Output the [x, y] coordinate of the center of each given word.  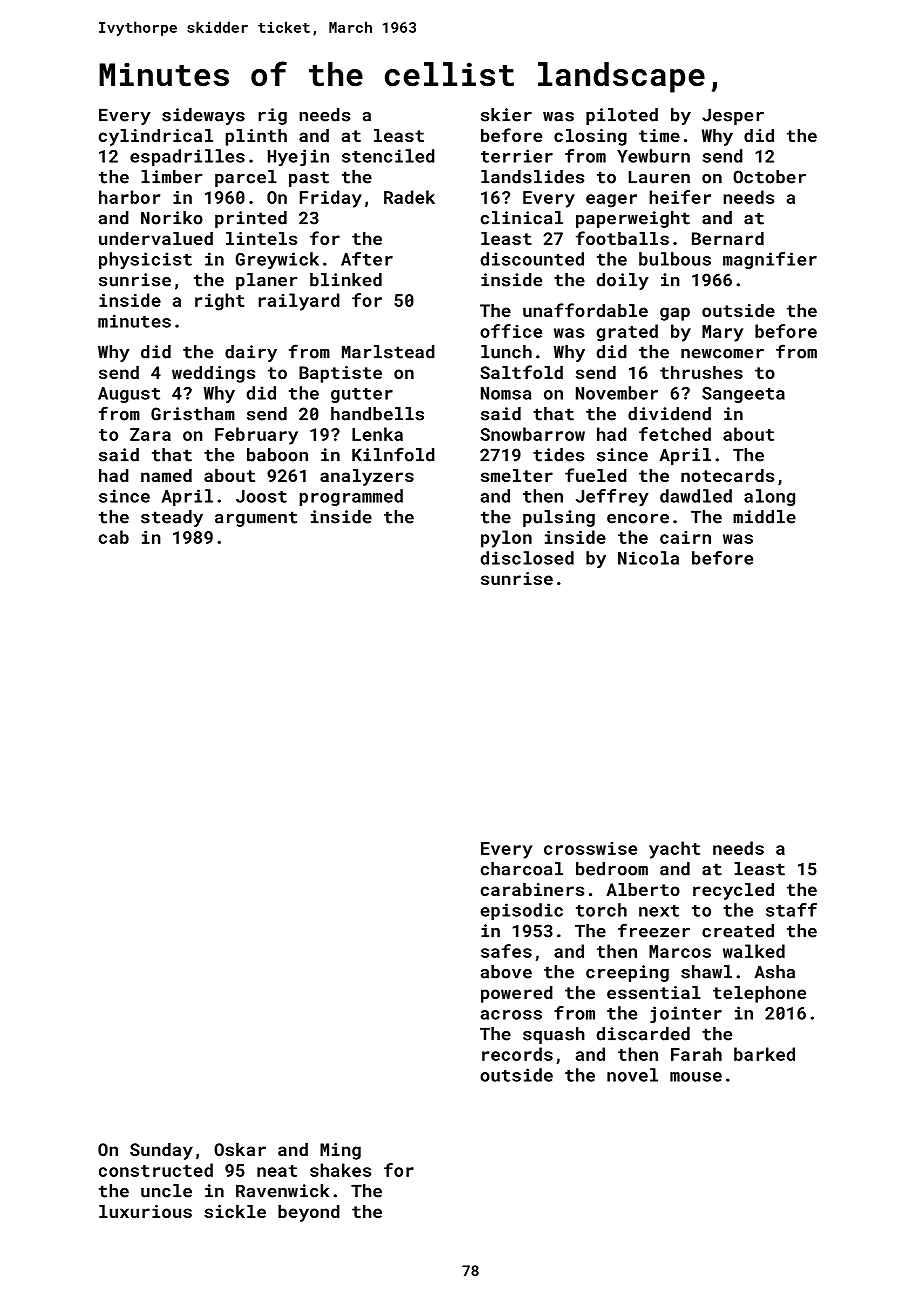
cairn [685, 537]
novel [632, 1075]
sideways [203, 116]
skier [506, 115]
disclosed [527, 558]
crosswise [590, 848]
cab [114, 537]
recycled [733, 891]
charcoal [522, 869]
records [517, 1054]
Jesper [733, 116]
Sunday [161, 1151]
